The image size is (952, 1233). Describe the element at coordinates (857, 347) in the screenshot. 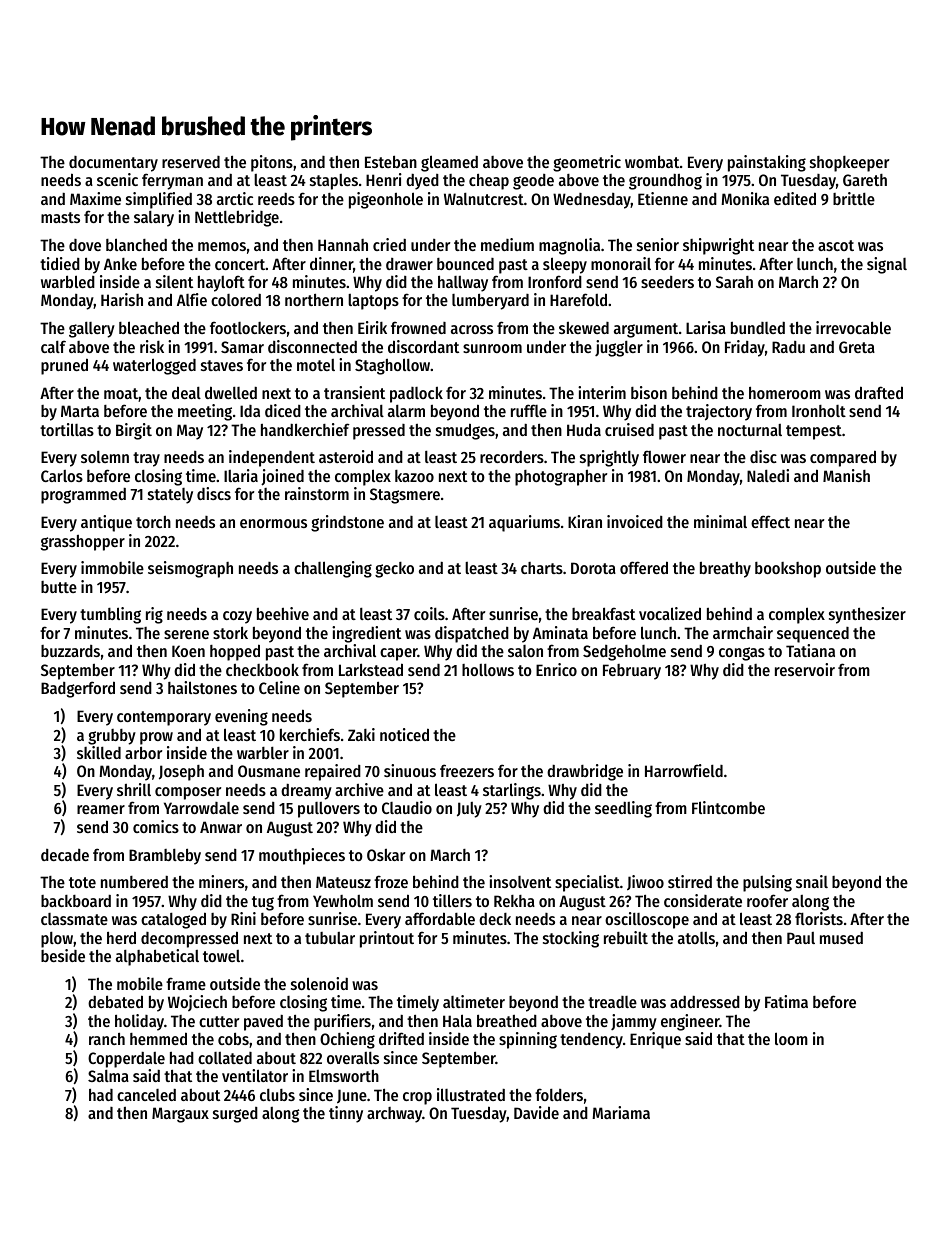

I see `Greta` at that location.
